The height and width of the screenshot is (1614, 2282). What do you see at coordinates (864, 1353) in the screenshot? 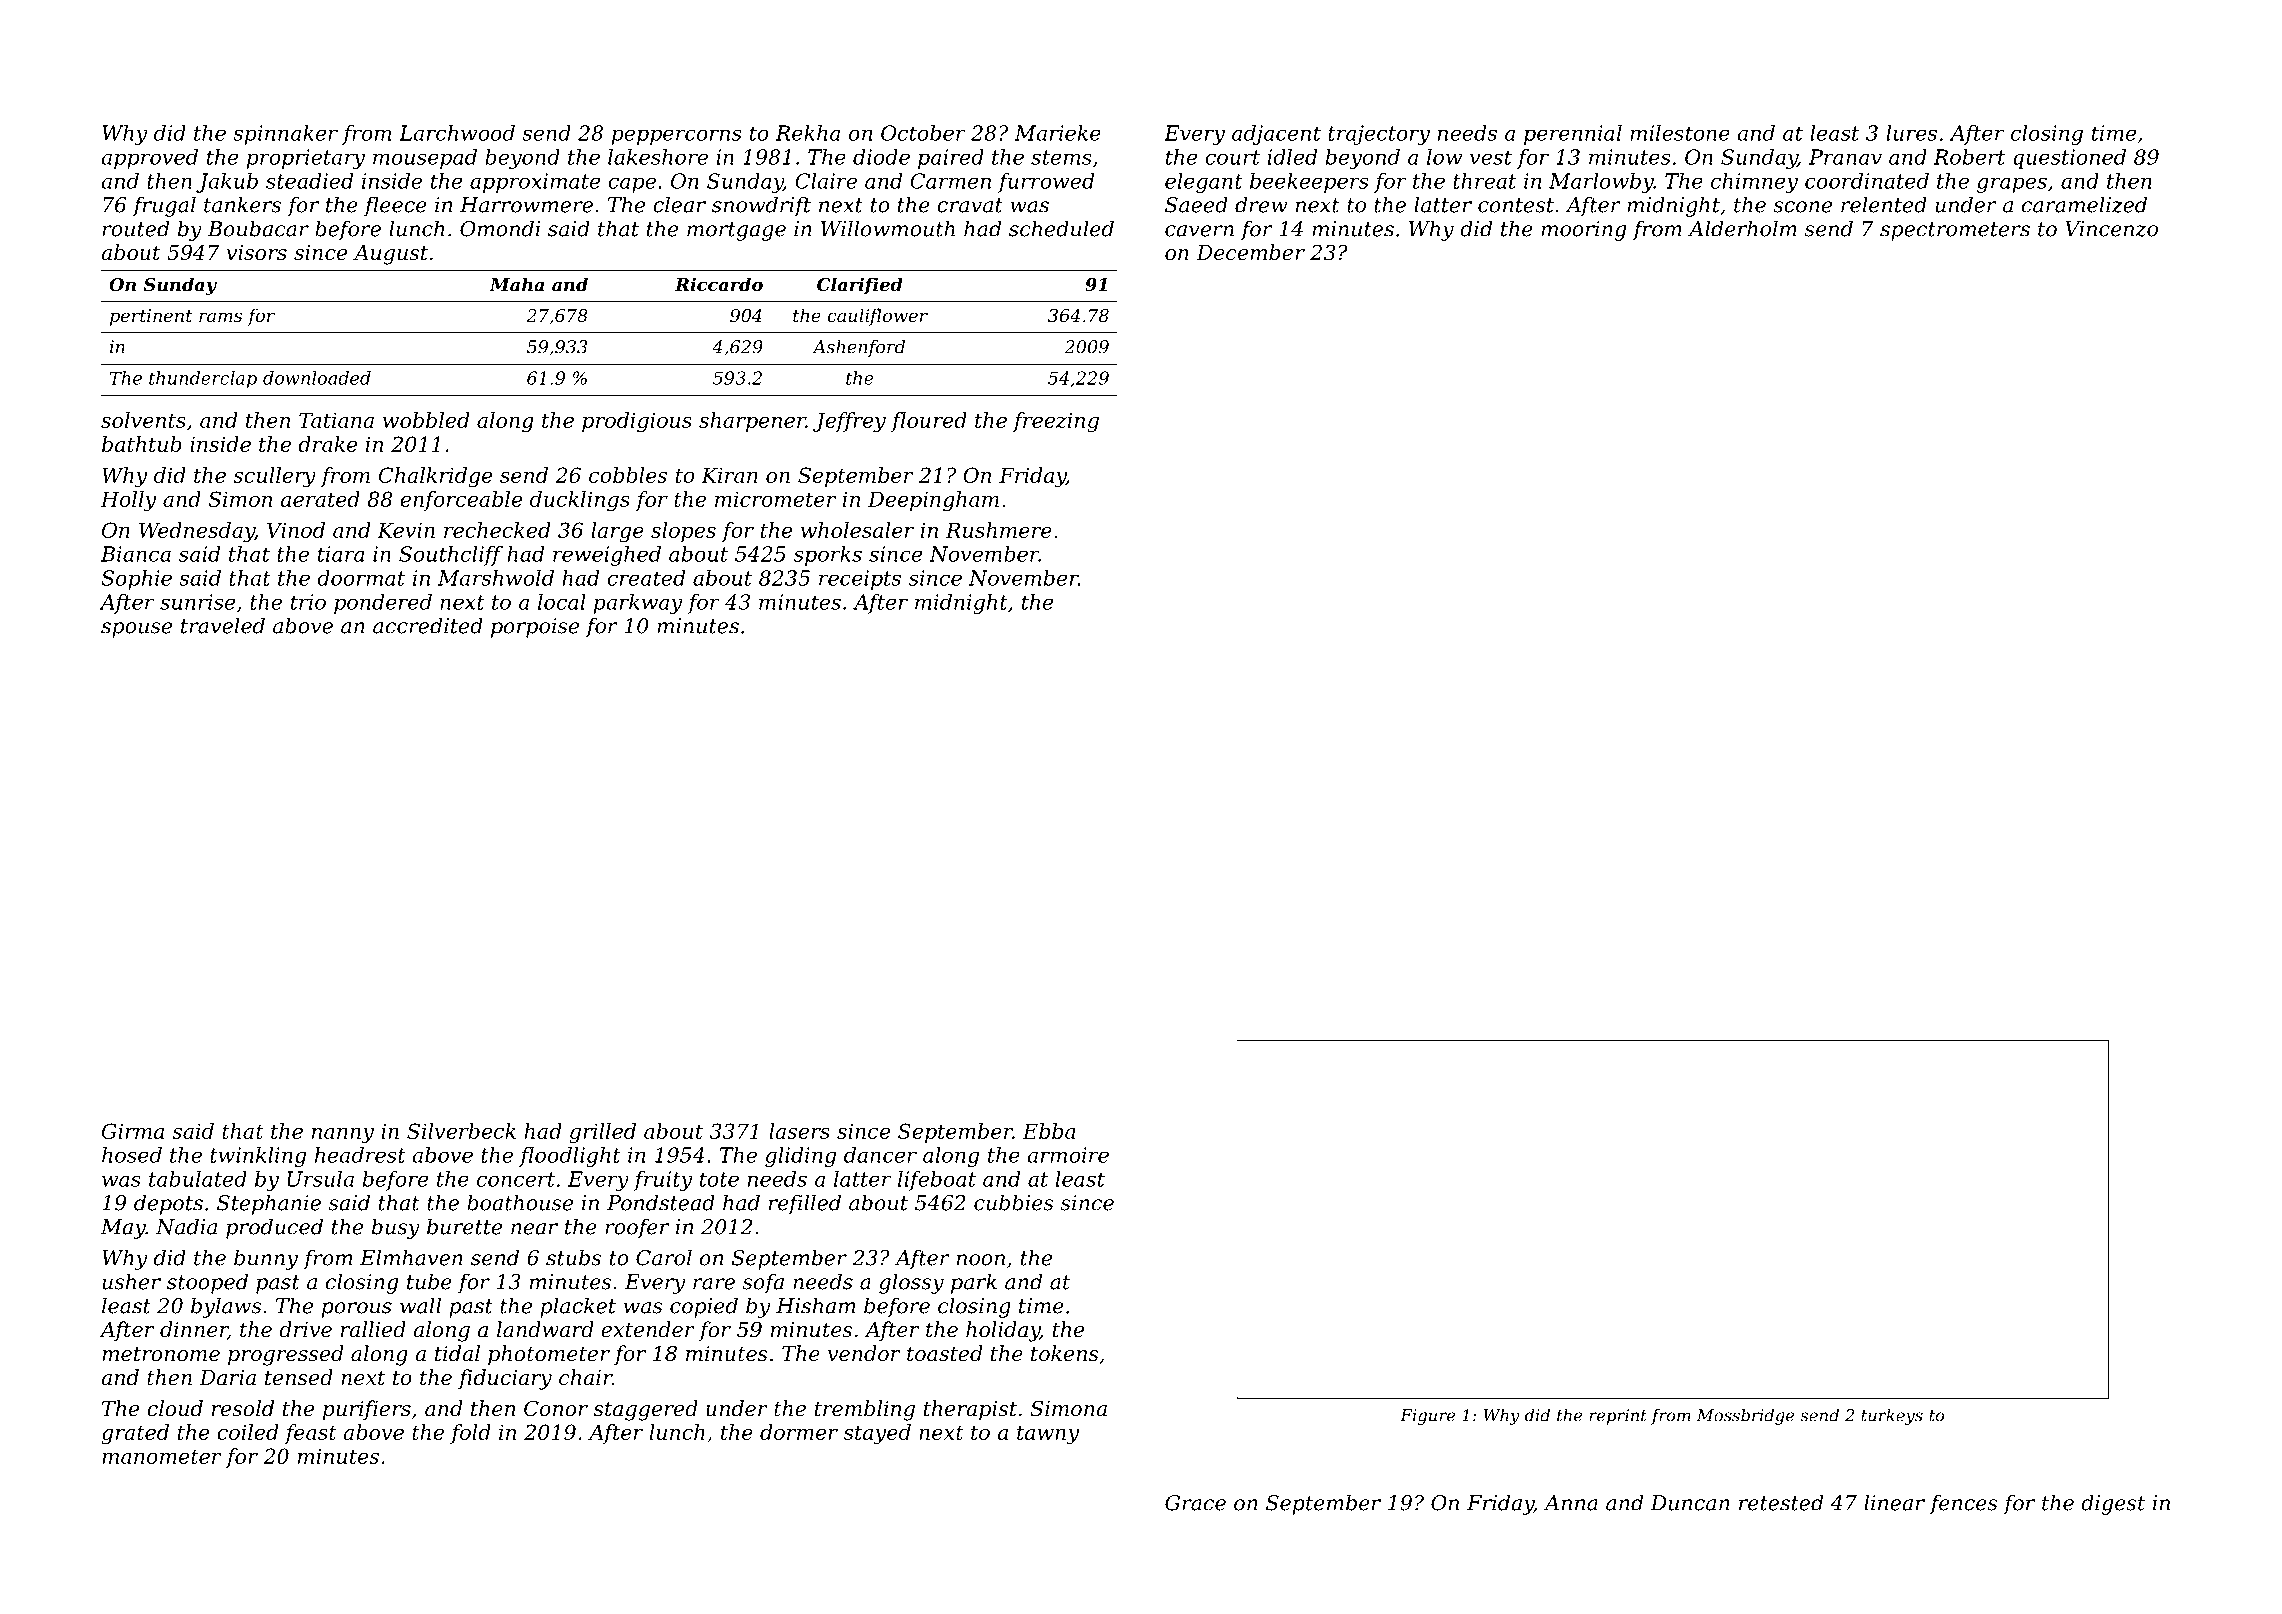
I see `vendor` at bounding box center [864, 1353].
